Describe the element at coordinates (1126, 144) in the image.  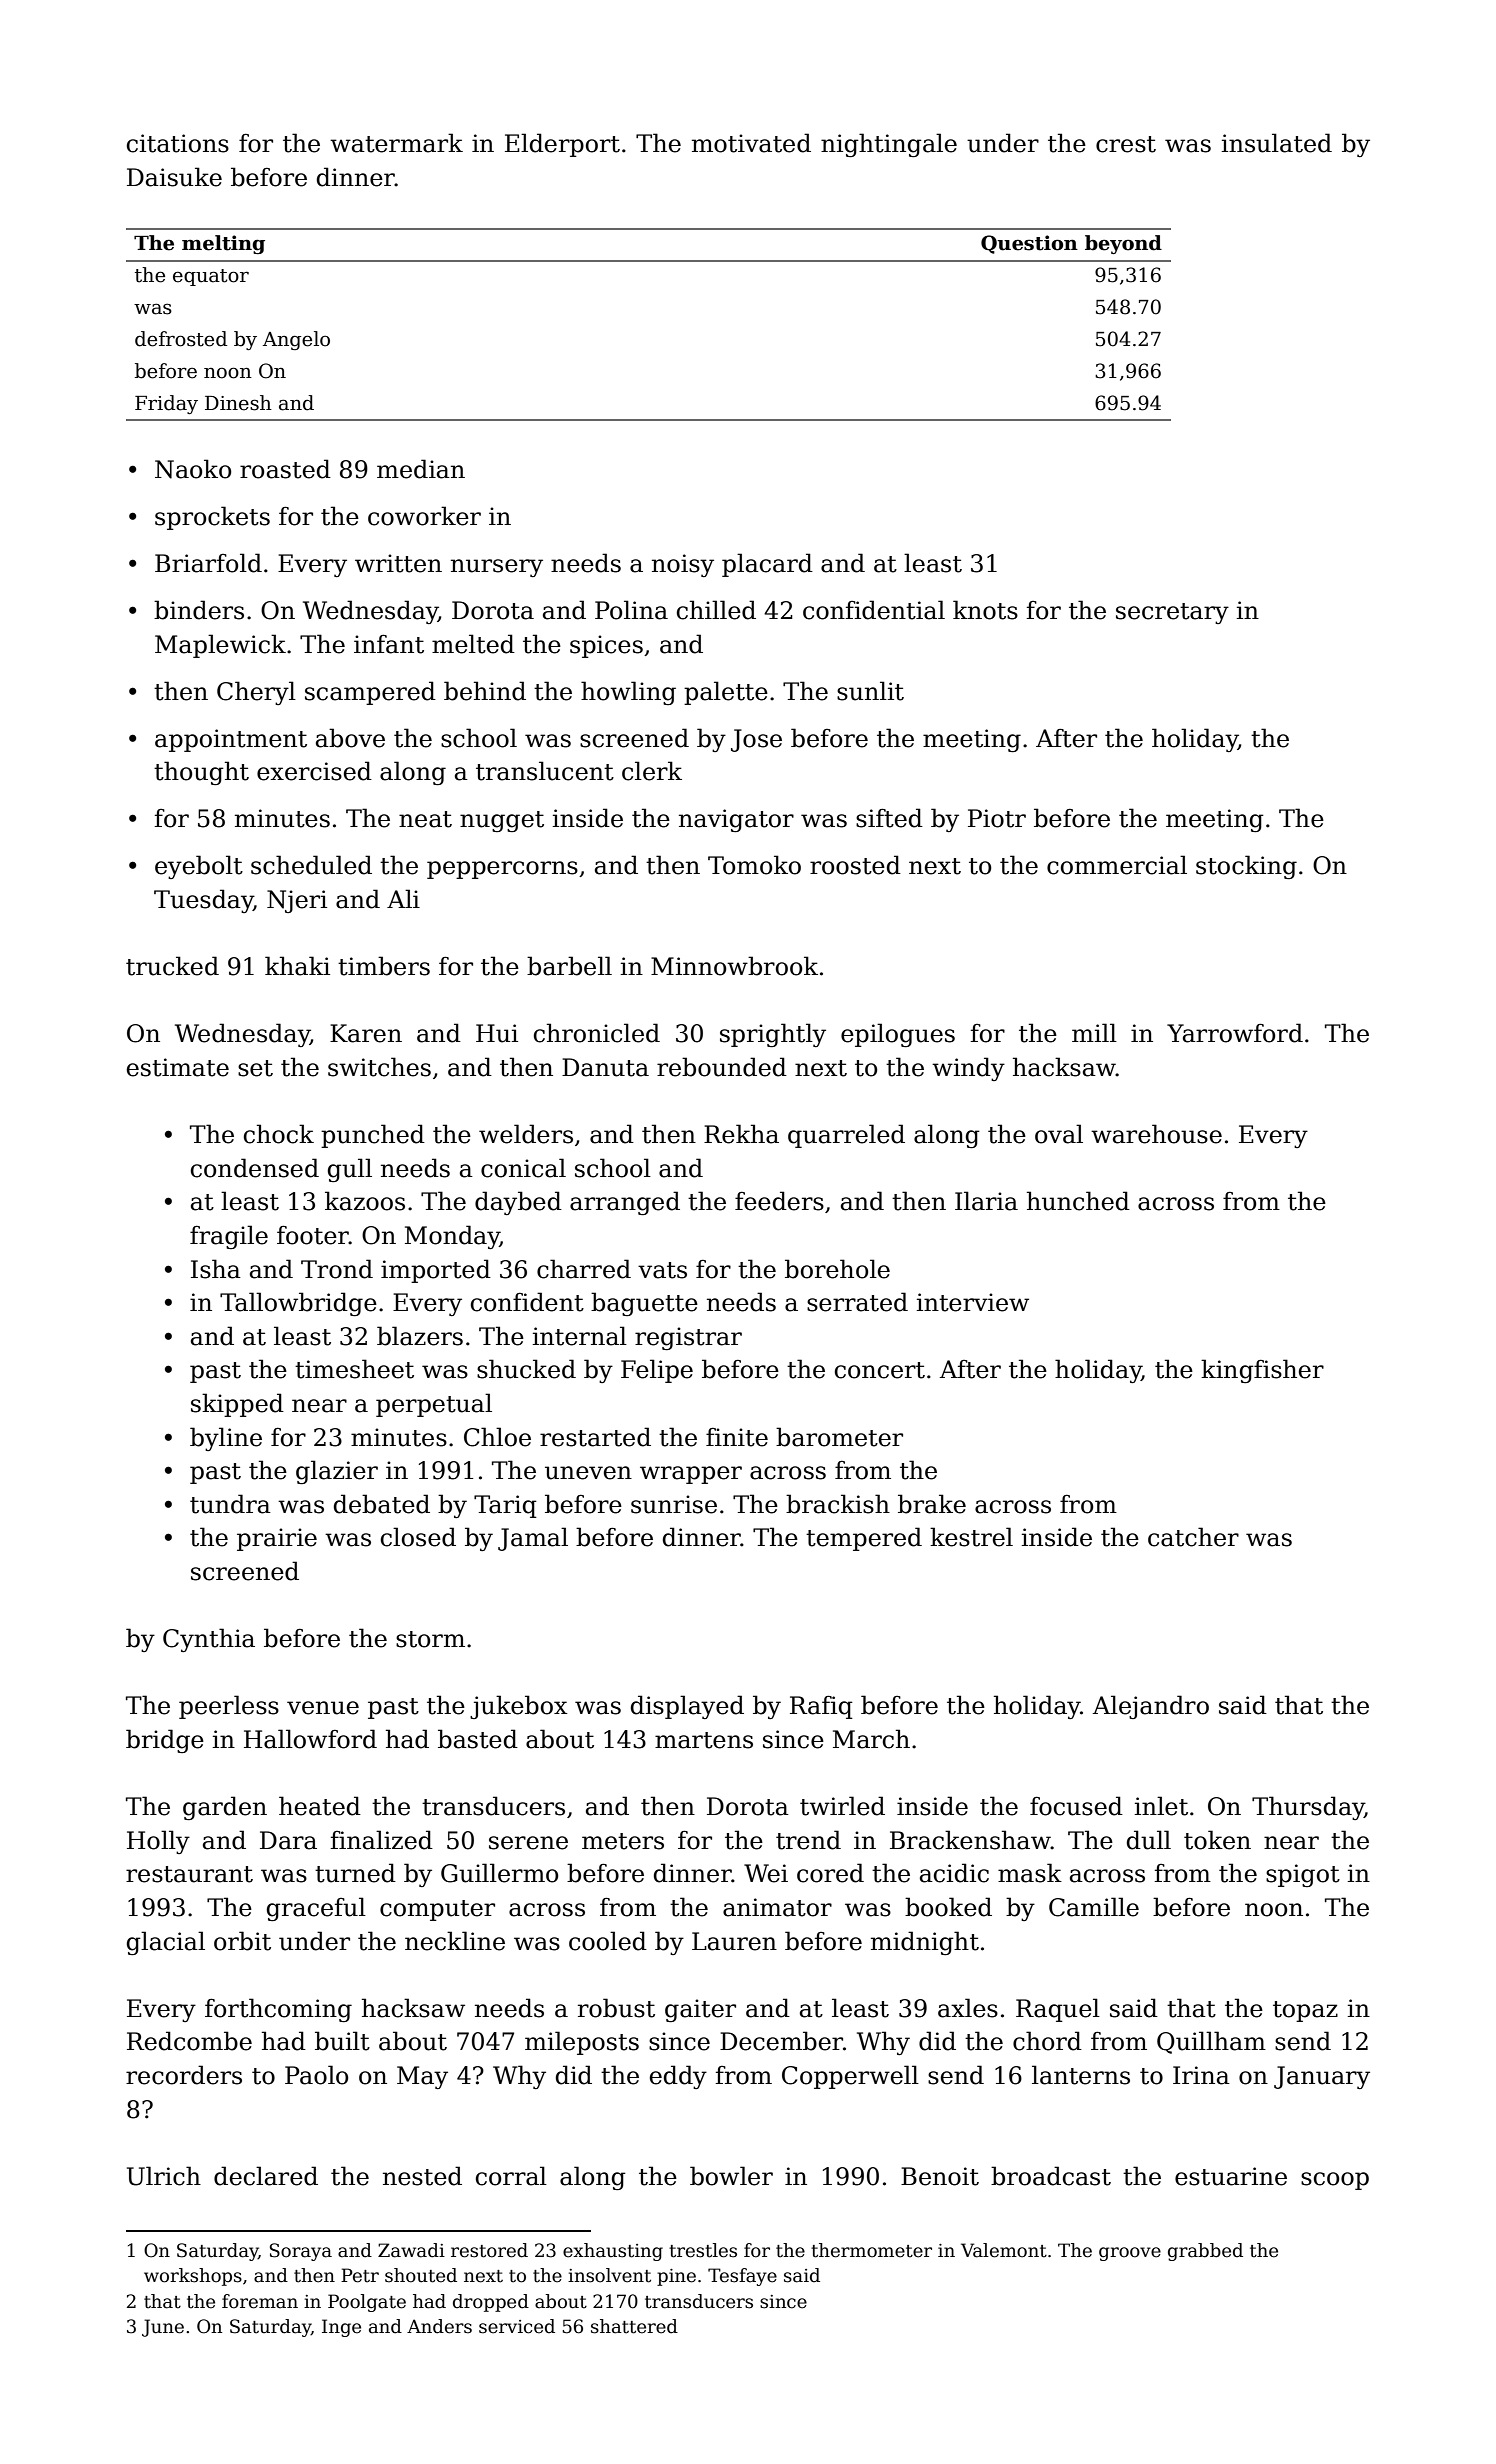
I see `crest` at that location.
